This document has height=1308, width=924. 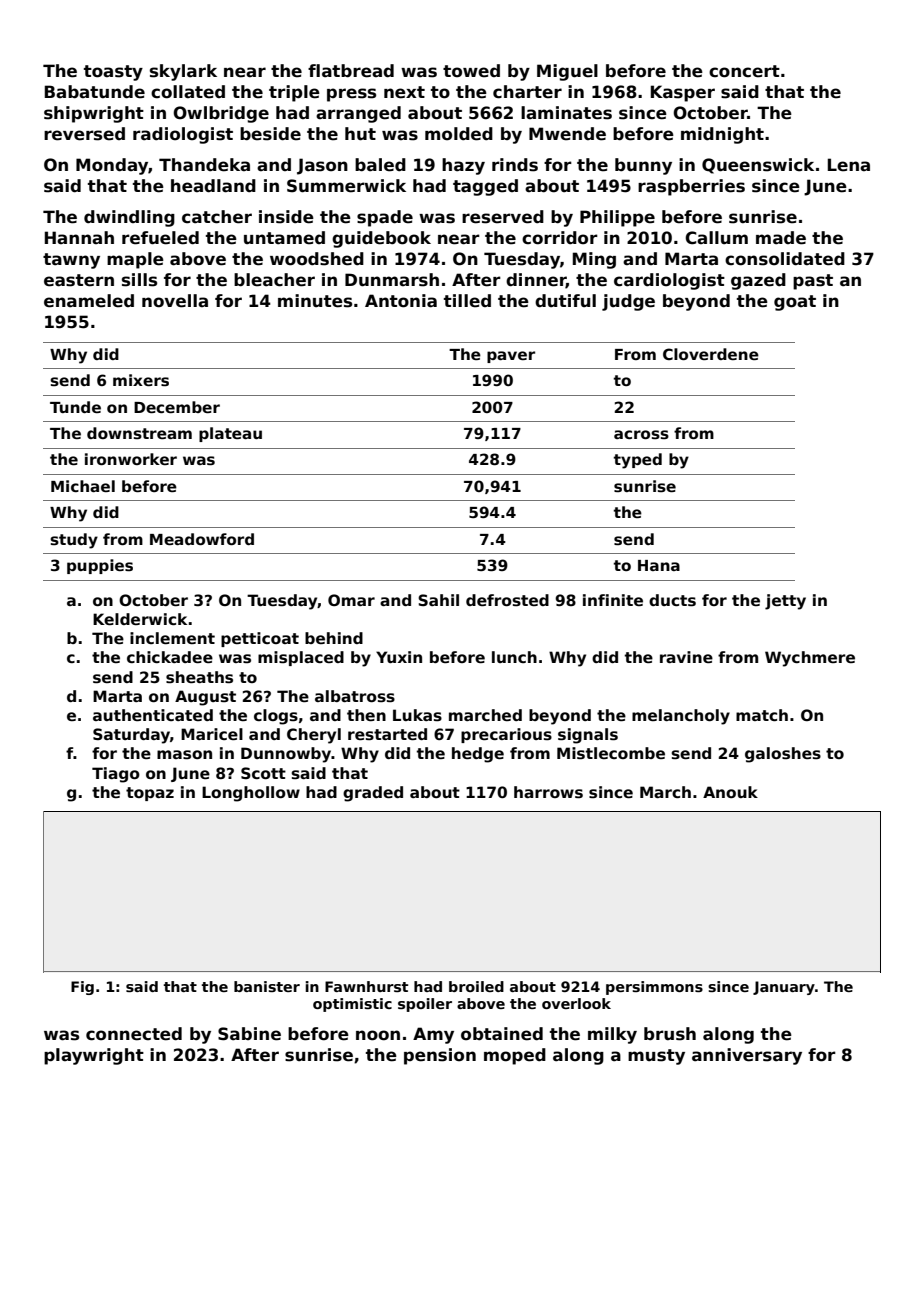 What do you see at coordinates (686, 657) in the document?
I see `ravine` at bounding box center [686, 657].
